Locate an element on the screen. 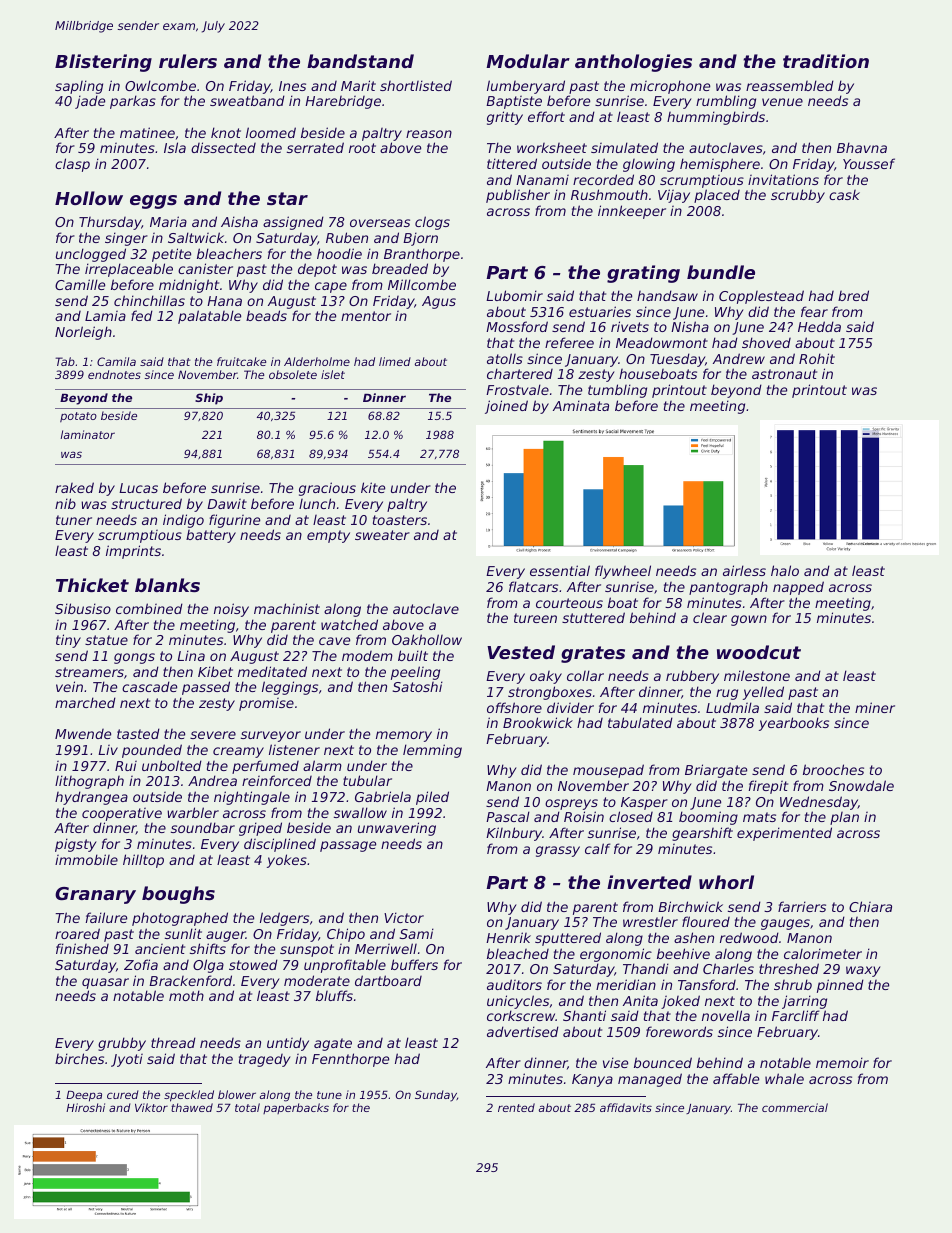  griped is located at coordinates (260, 829).
